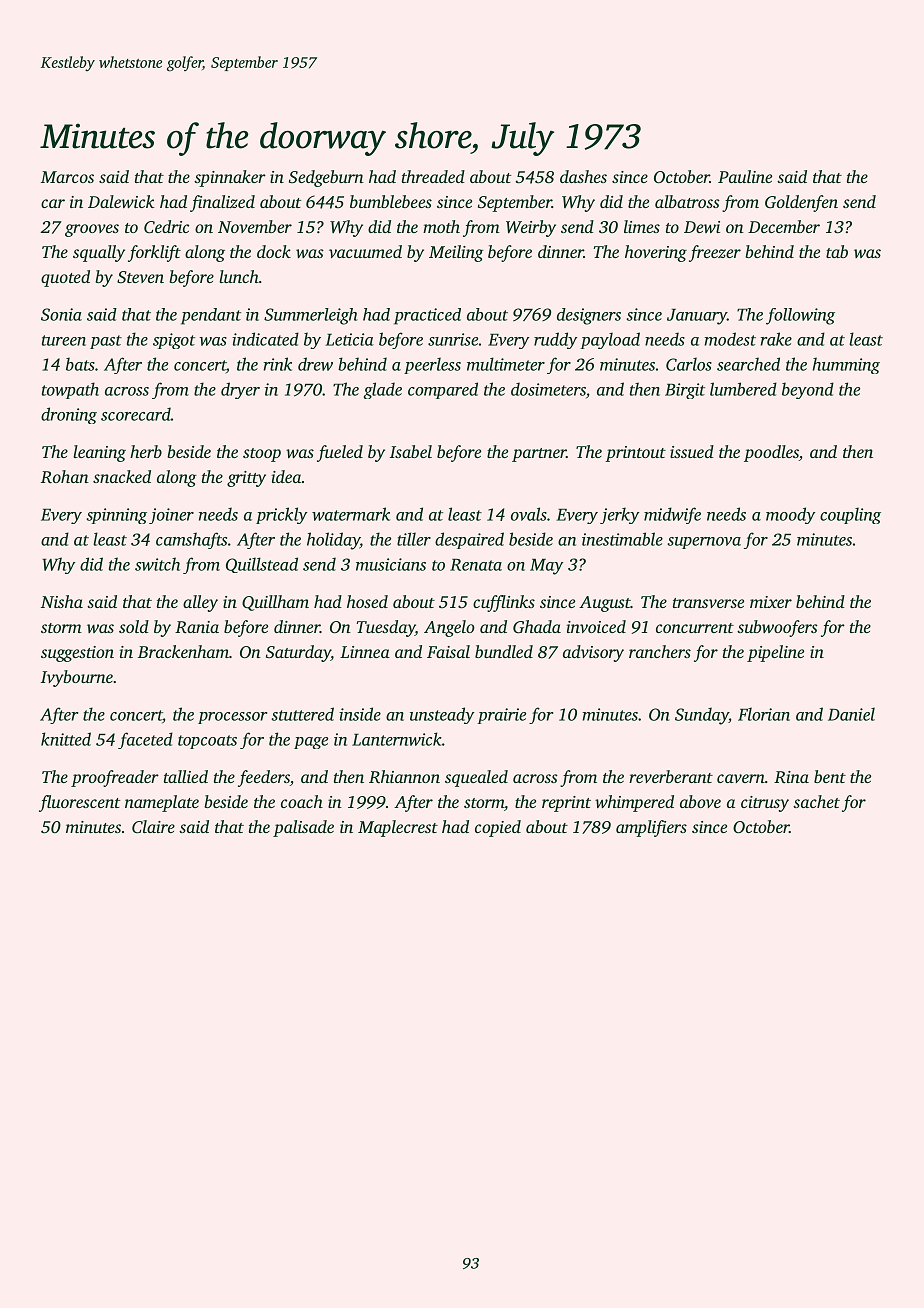 The image size is (924, 1308). Describe the element at coordinates (697, 317) in the document. I see `January` at that location.
